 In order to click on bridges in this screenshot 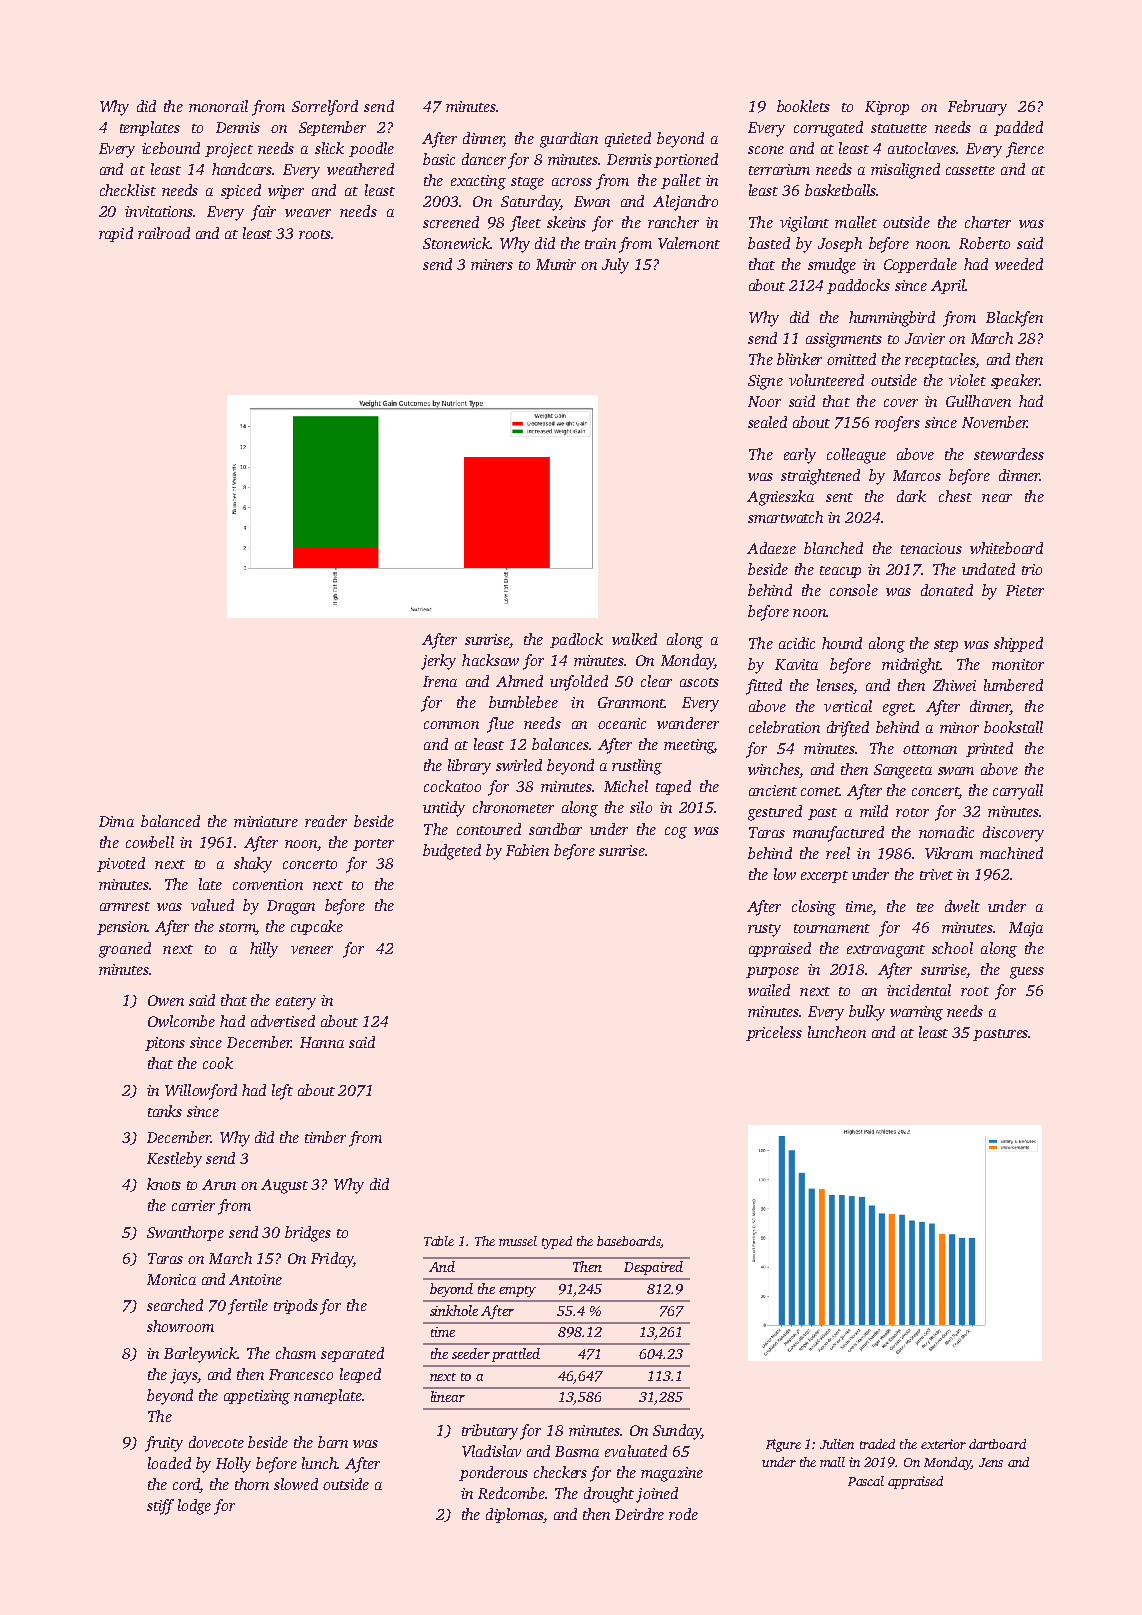, I will do `click(308, 1234)`.
